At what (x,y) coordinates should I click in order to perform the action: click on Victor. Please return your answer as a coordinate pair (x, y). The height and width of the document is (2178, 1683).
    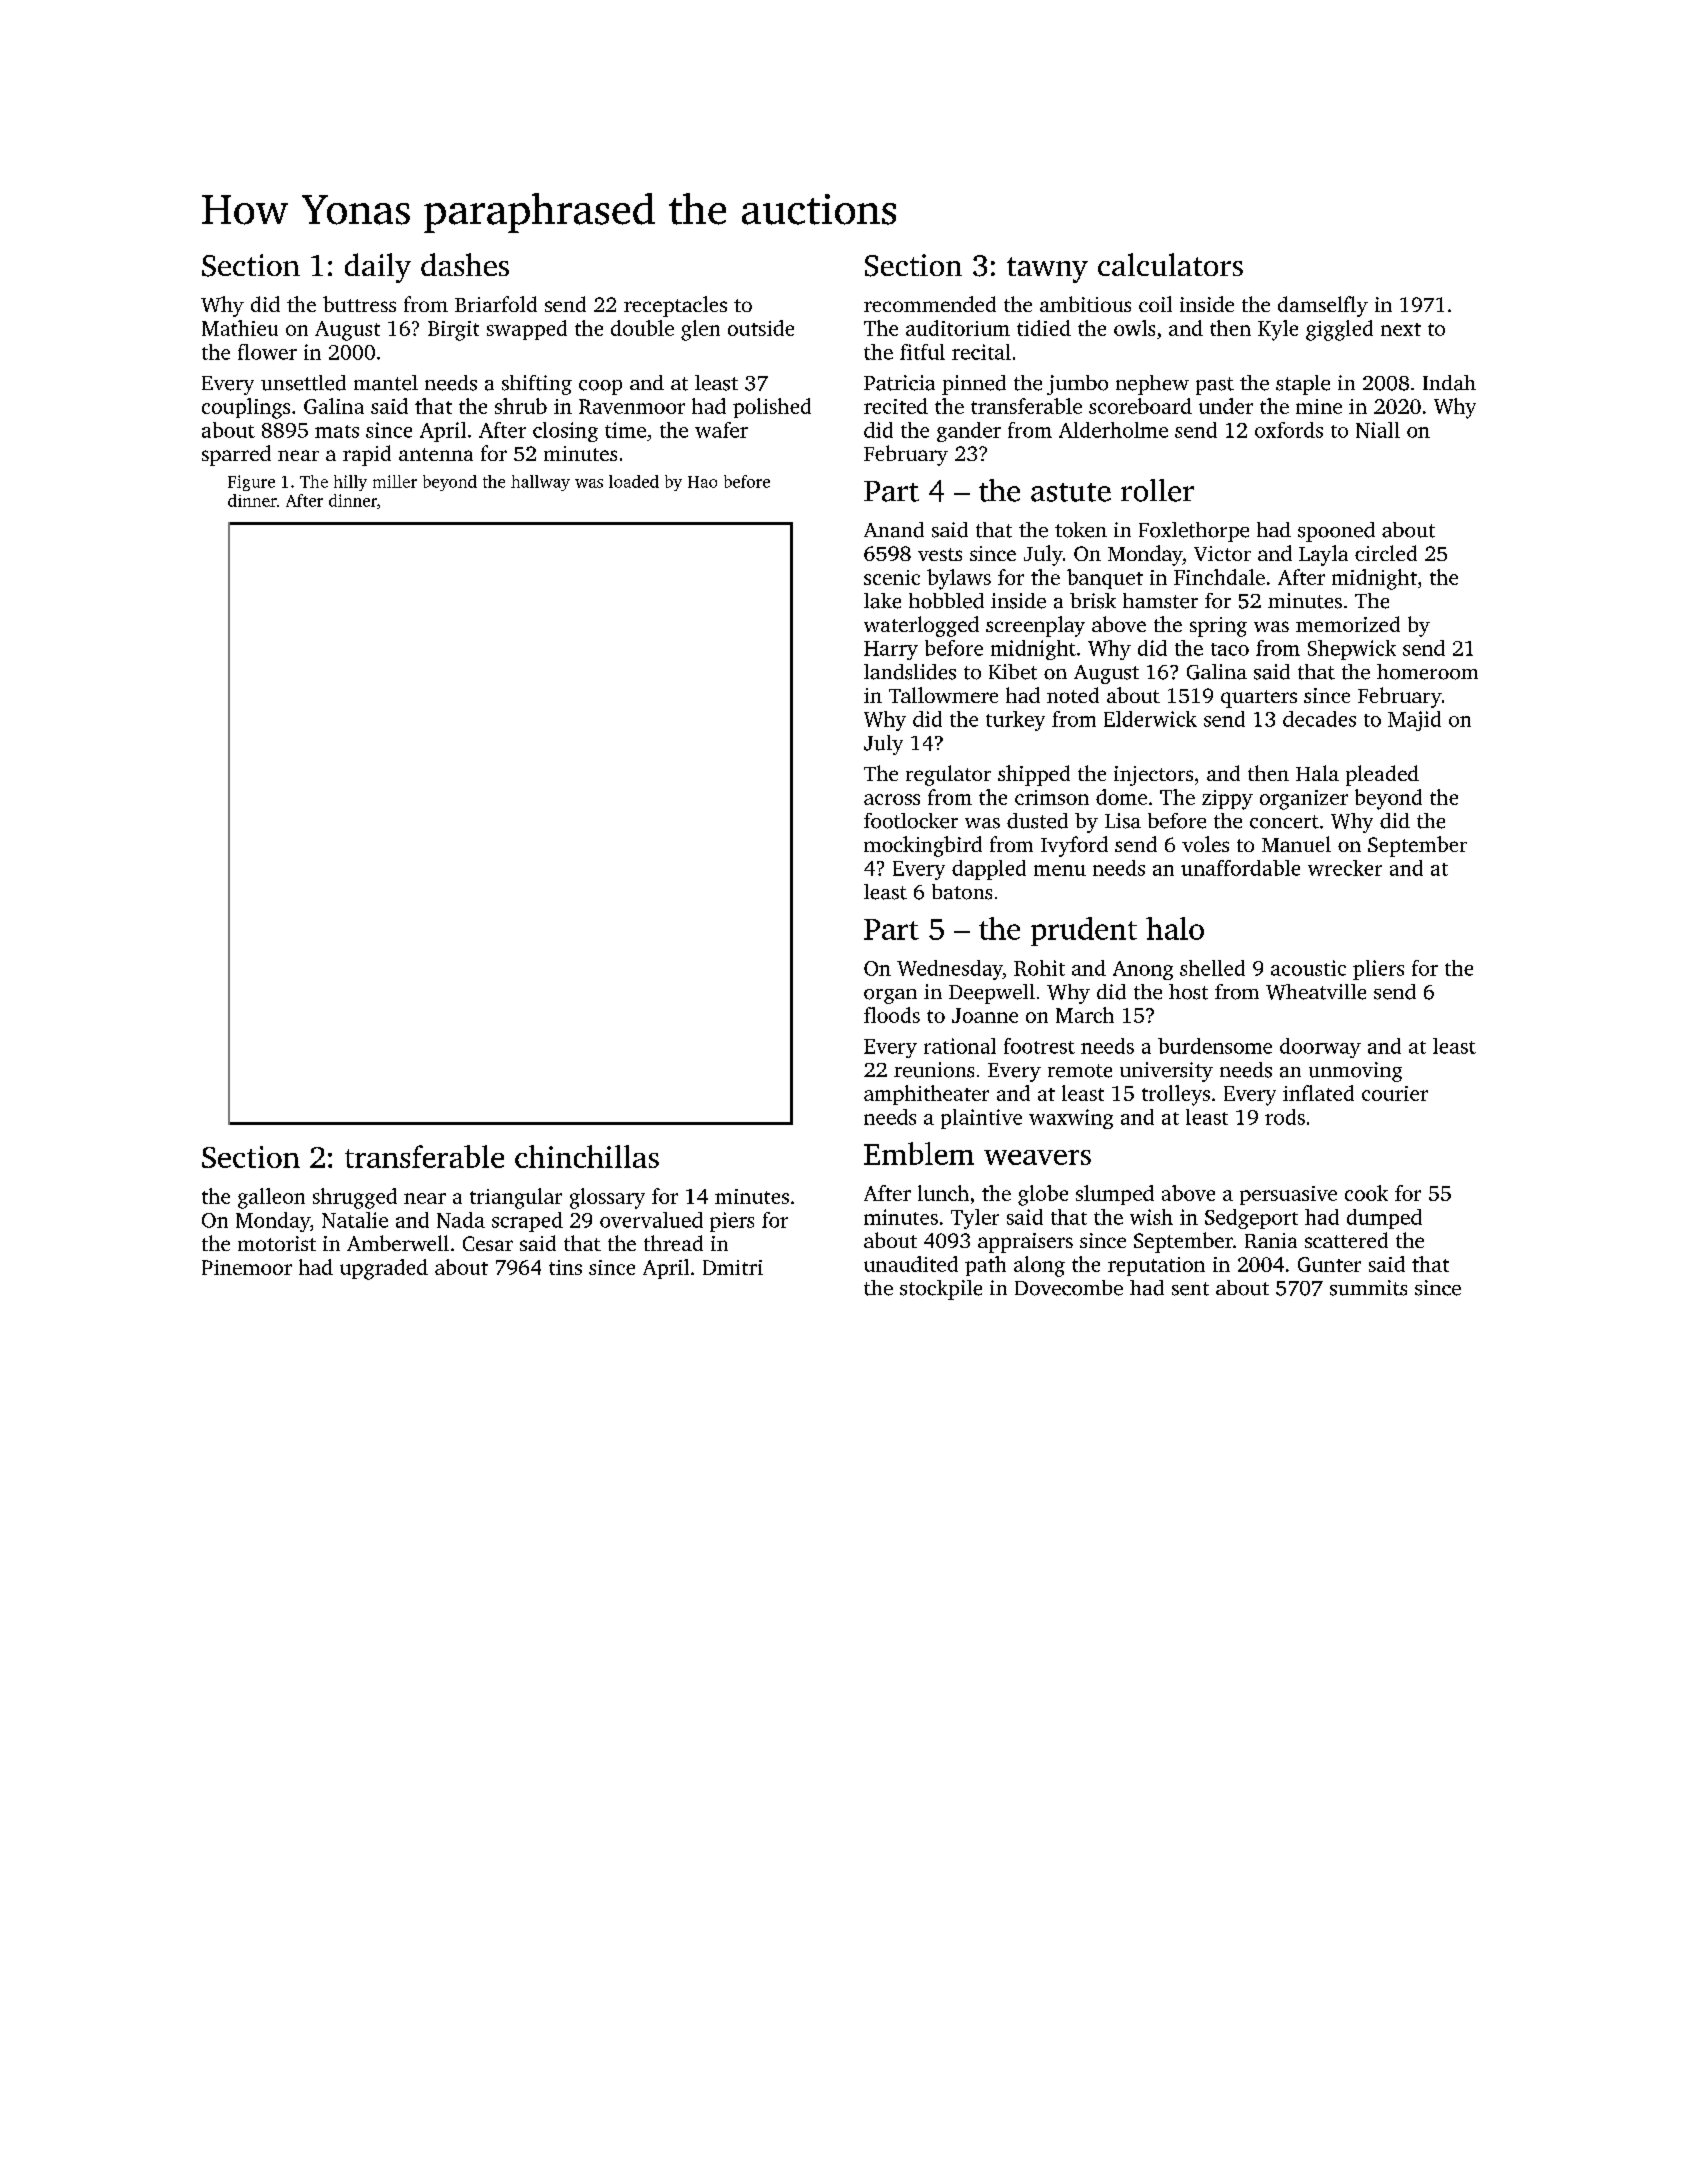
    Looking at the image, I should click on (1222, 553).
